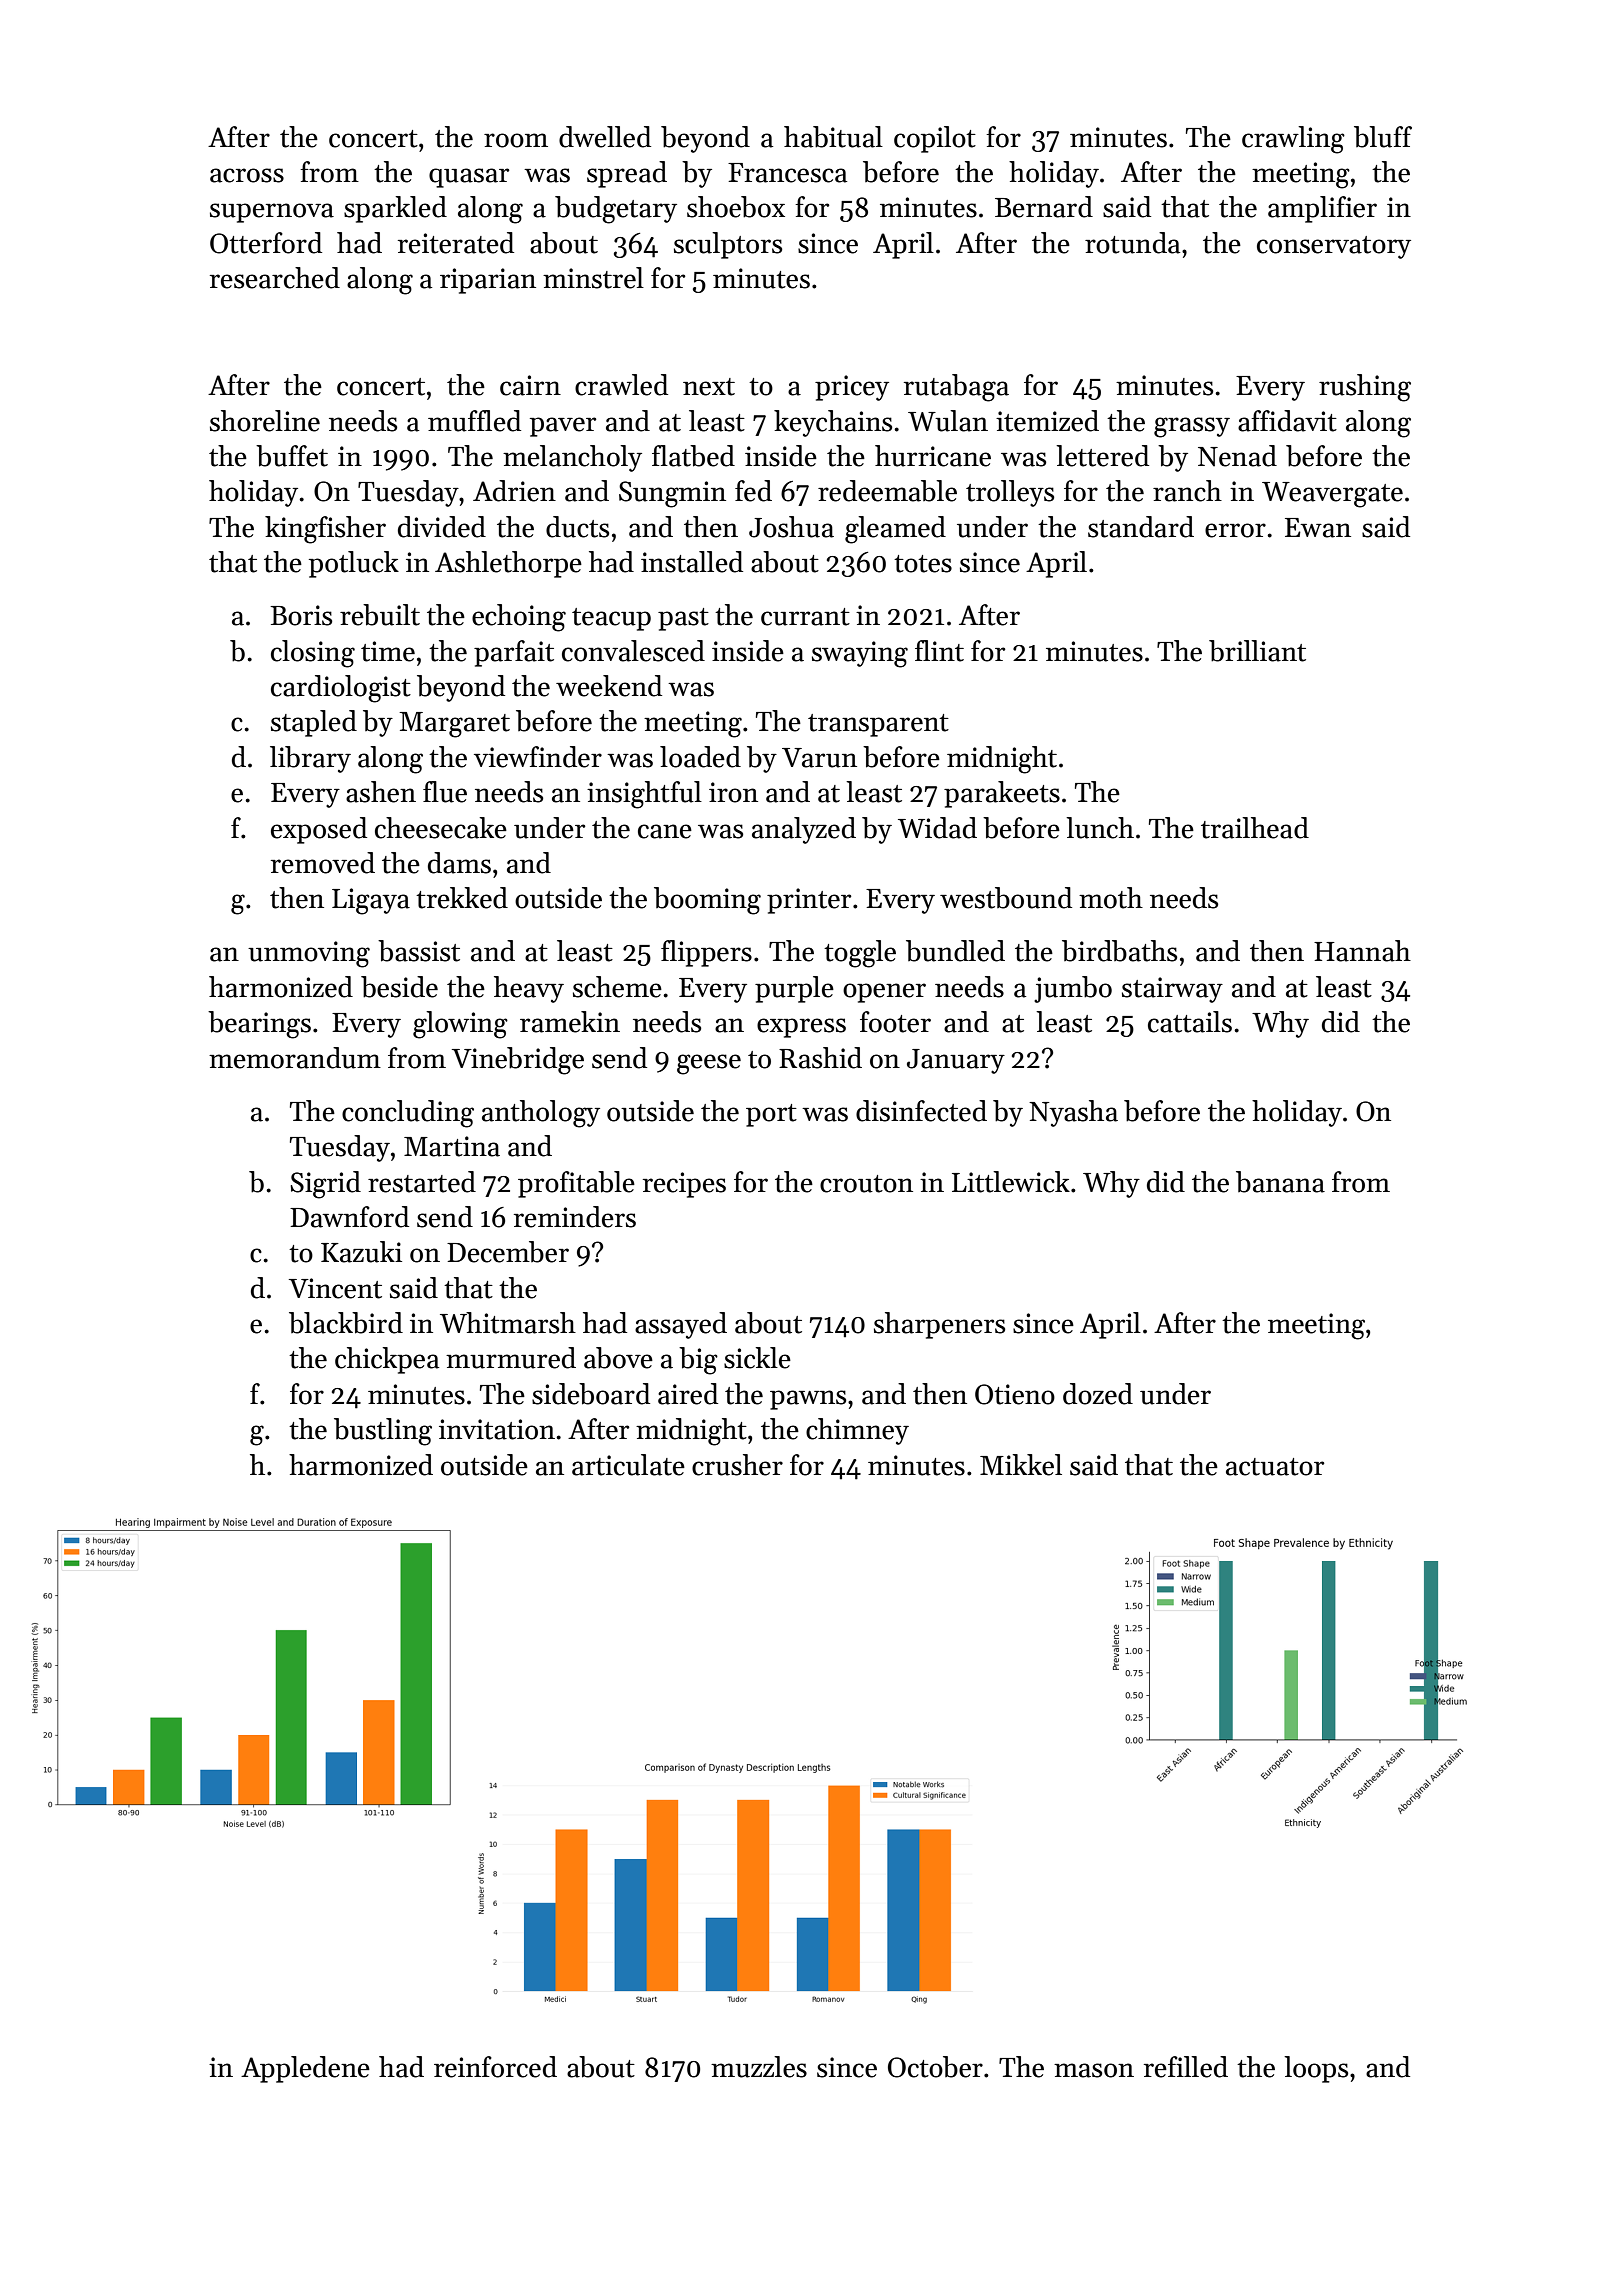  I want to click on quasar, so click(469, 178).
